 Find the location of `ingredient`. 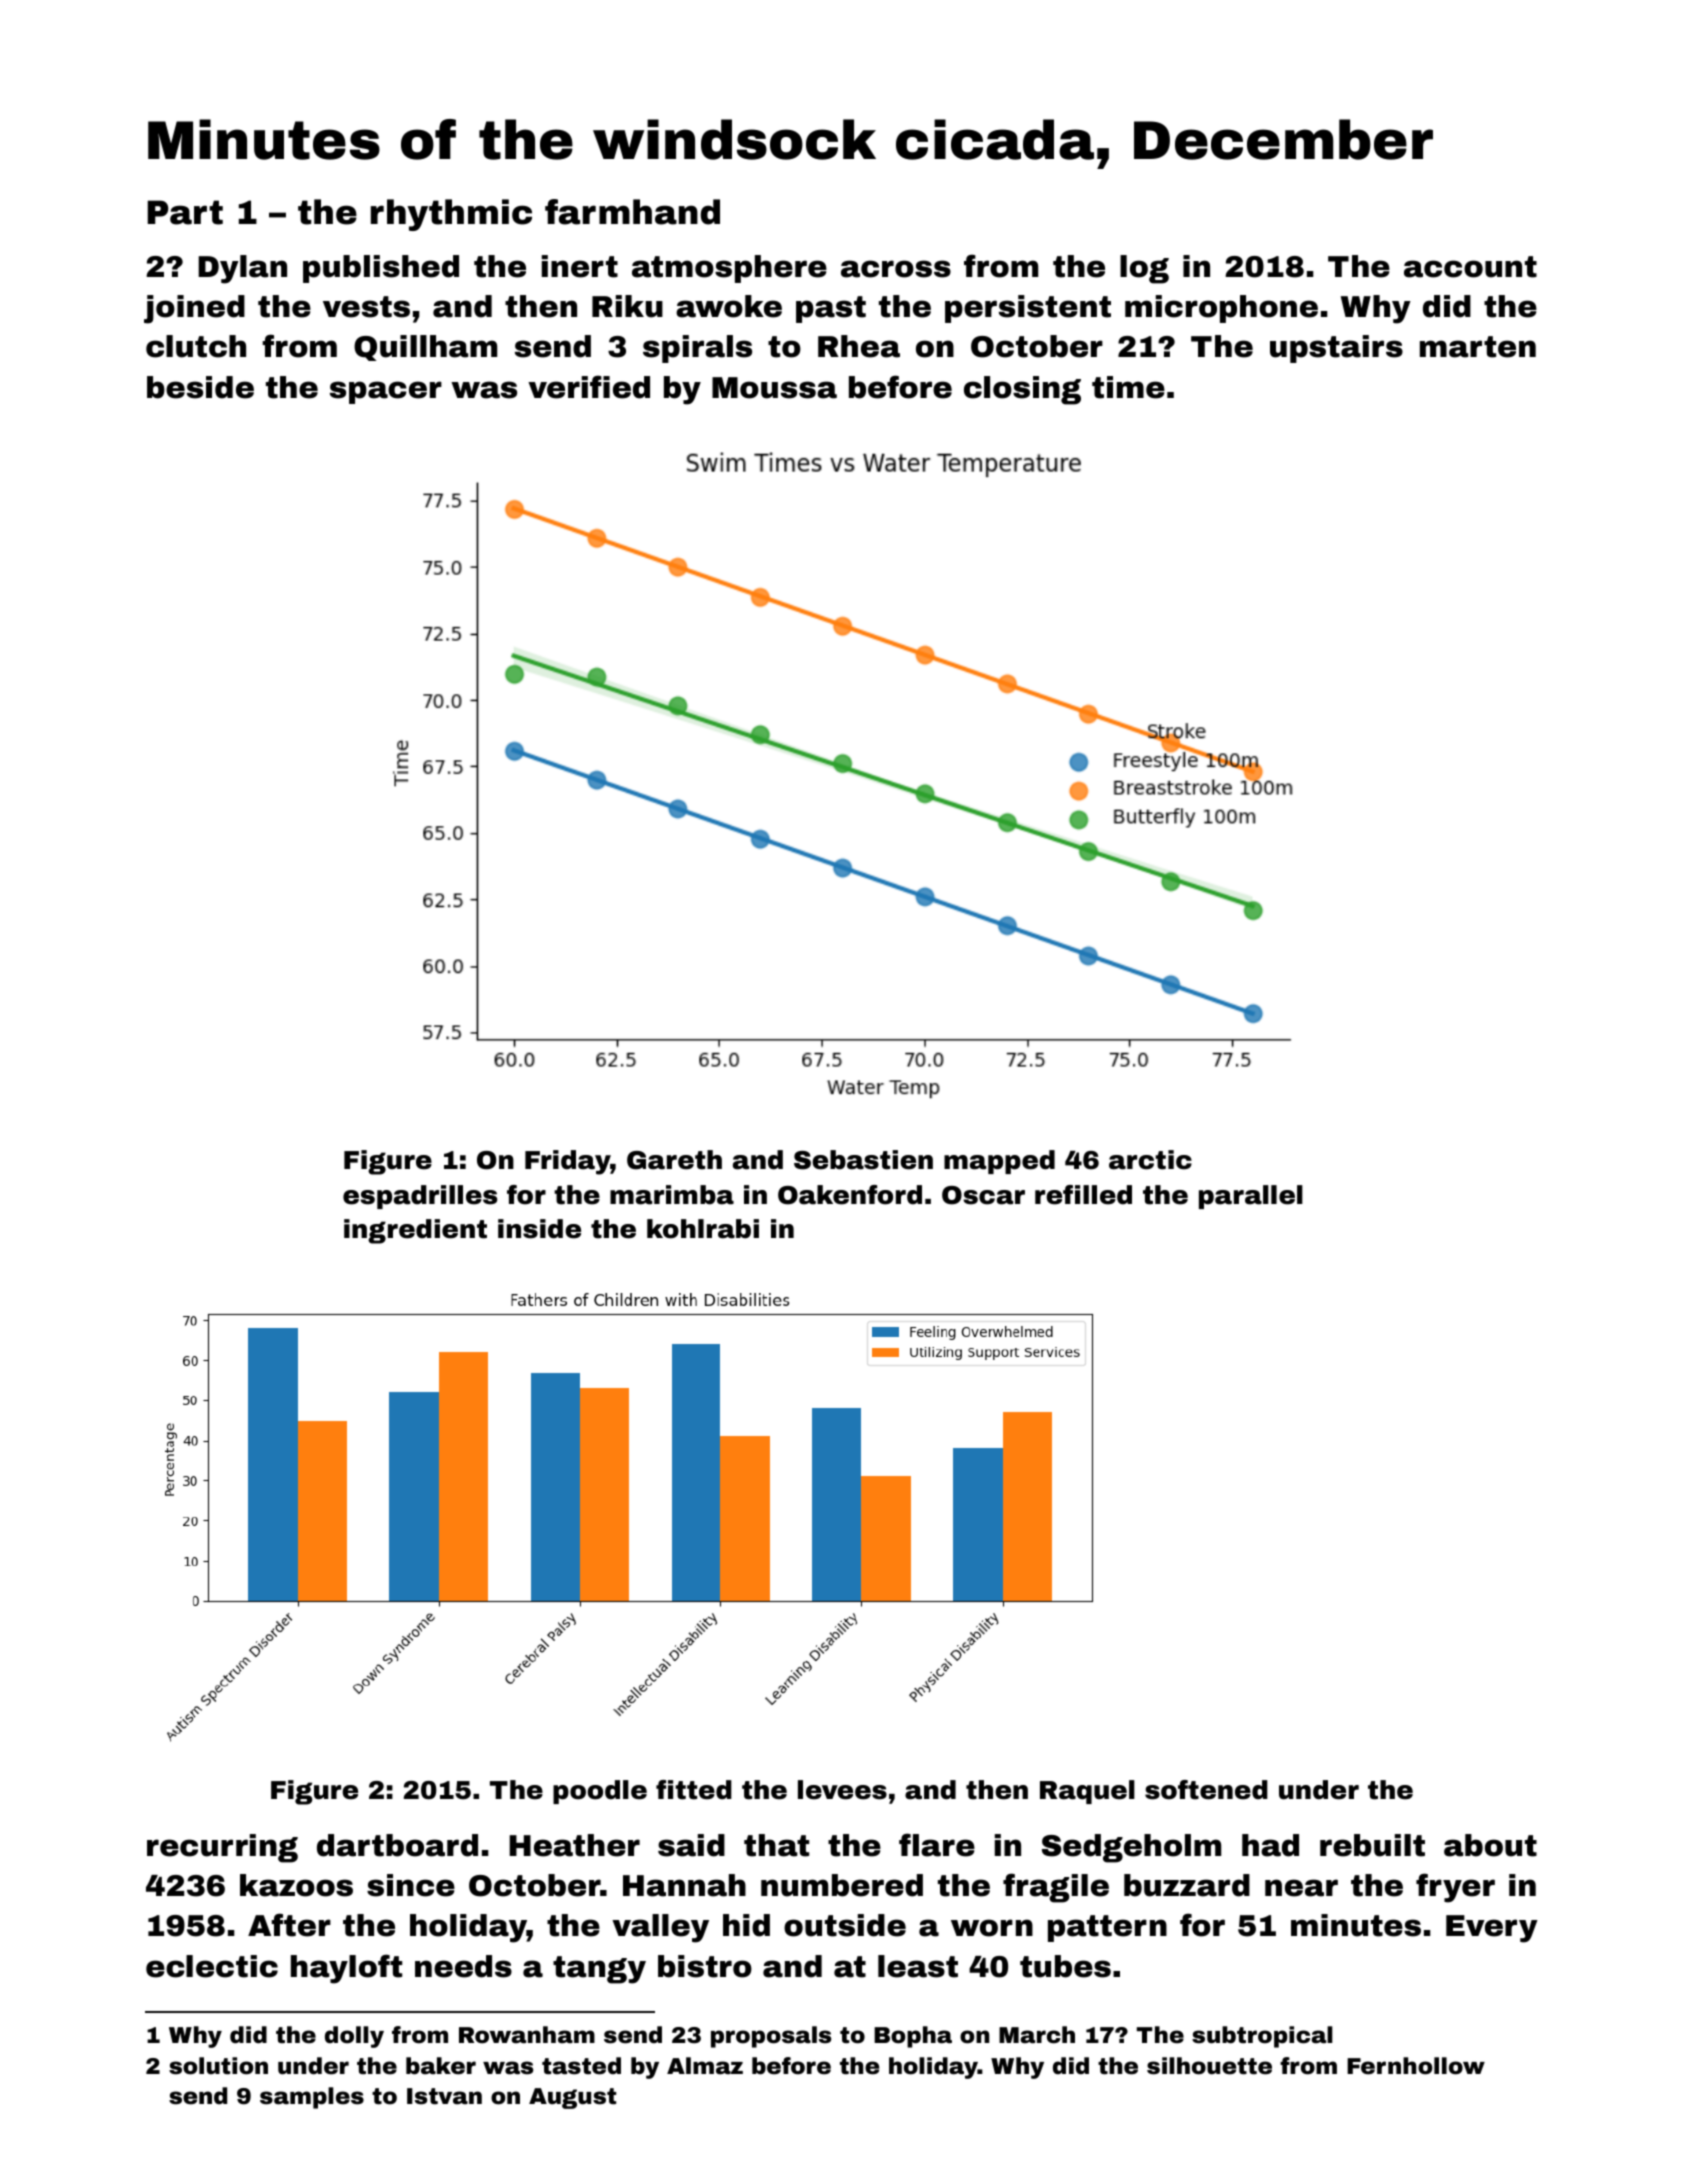

ingredient is located at coordinates (415, 1231).
